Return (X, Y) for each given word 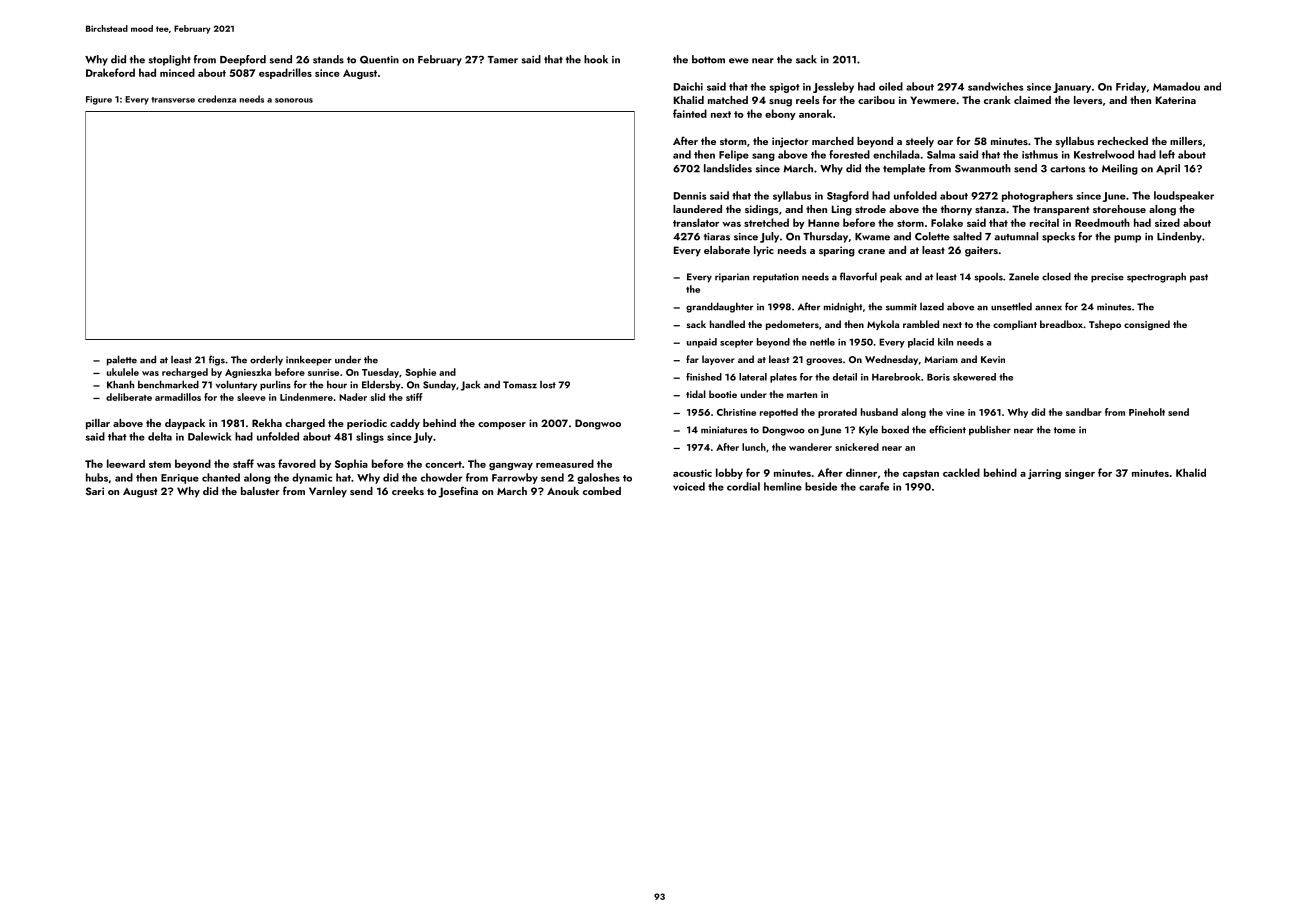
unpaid (702, 343)
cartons (1067, 169)
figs (217, 360)
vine (955, 412)
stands (328, 59)
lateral (753, 377)
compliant (1015, 325)
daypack (185, 424)
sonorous (294, 100)
